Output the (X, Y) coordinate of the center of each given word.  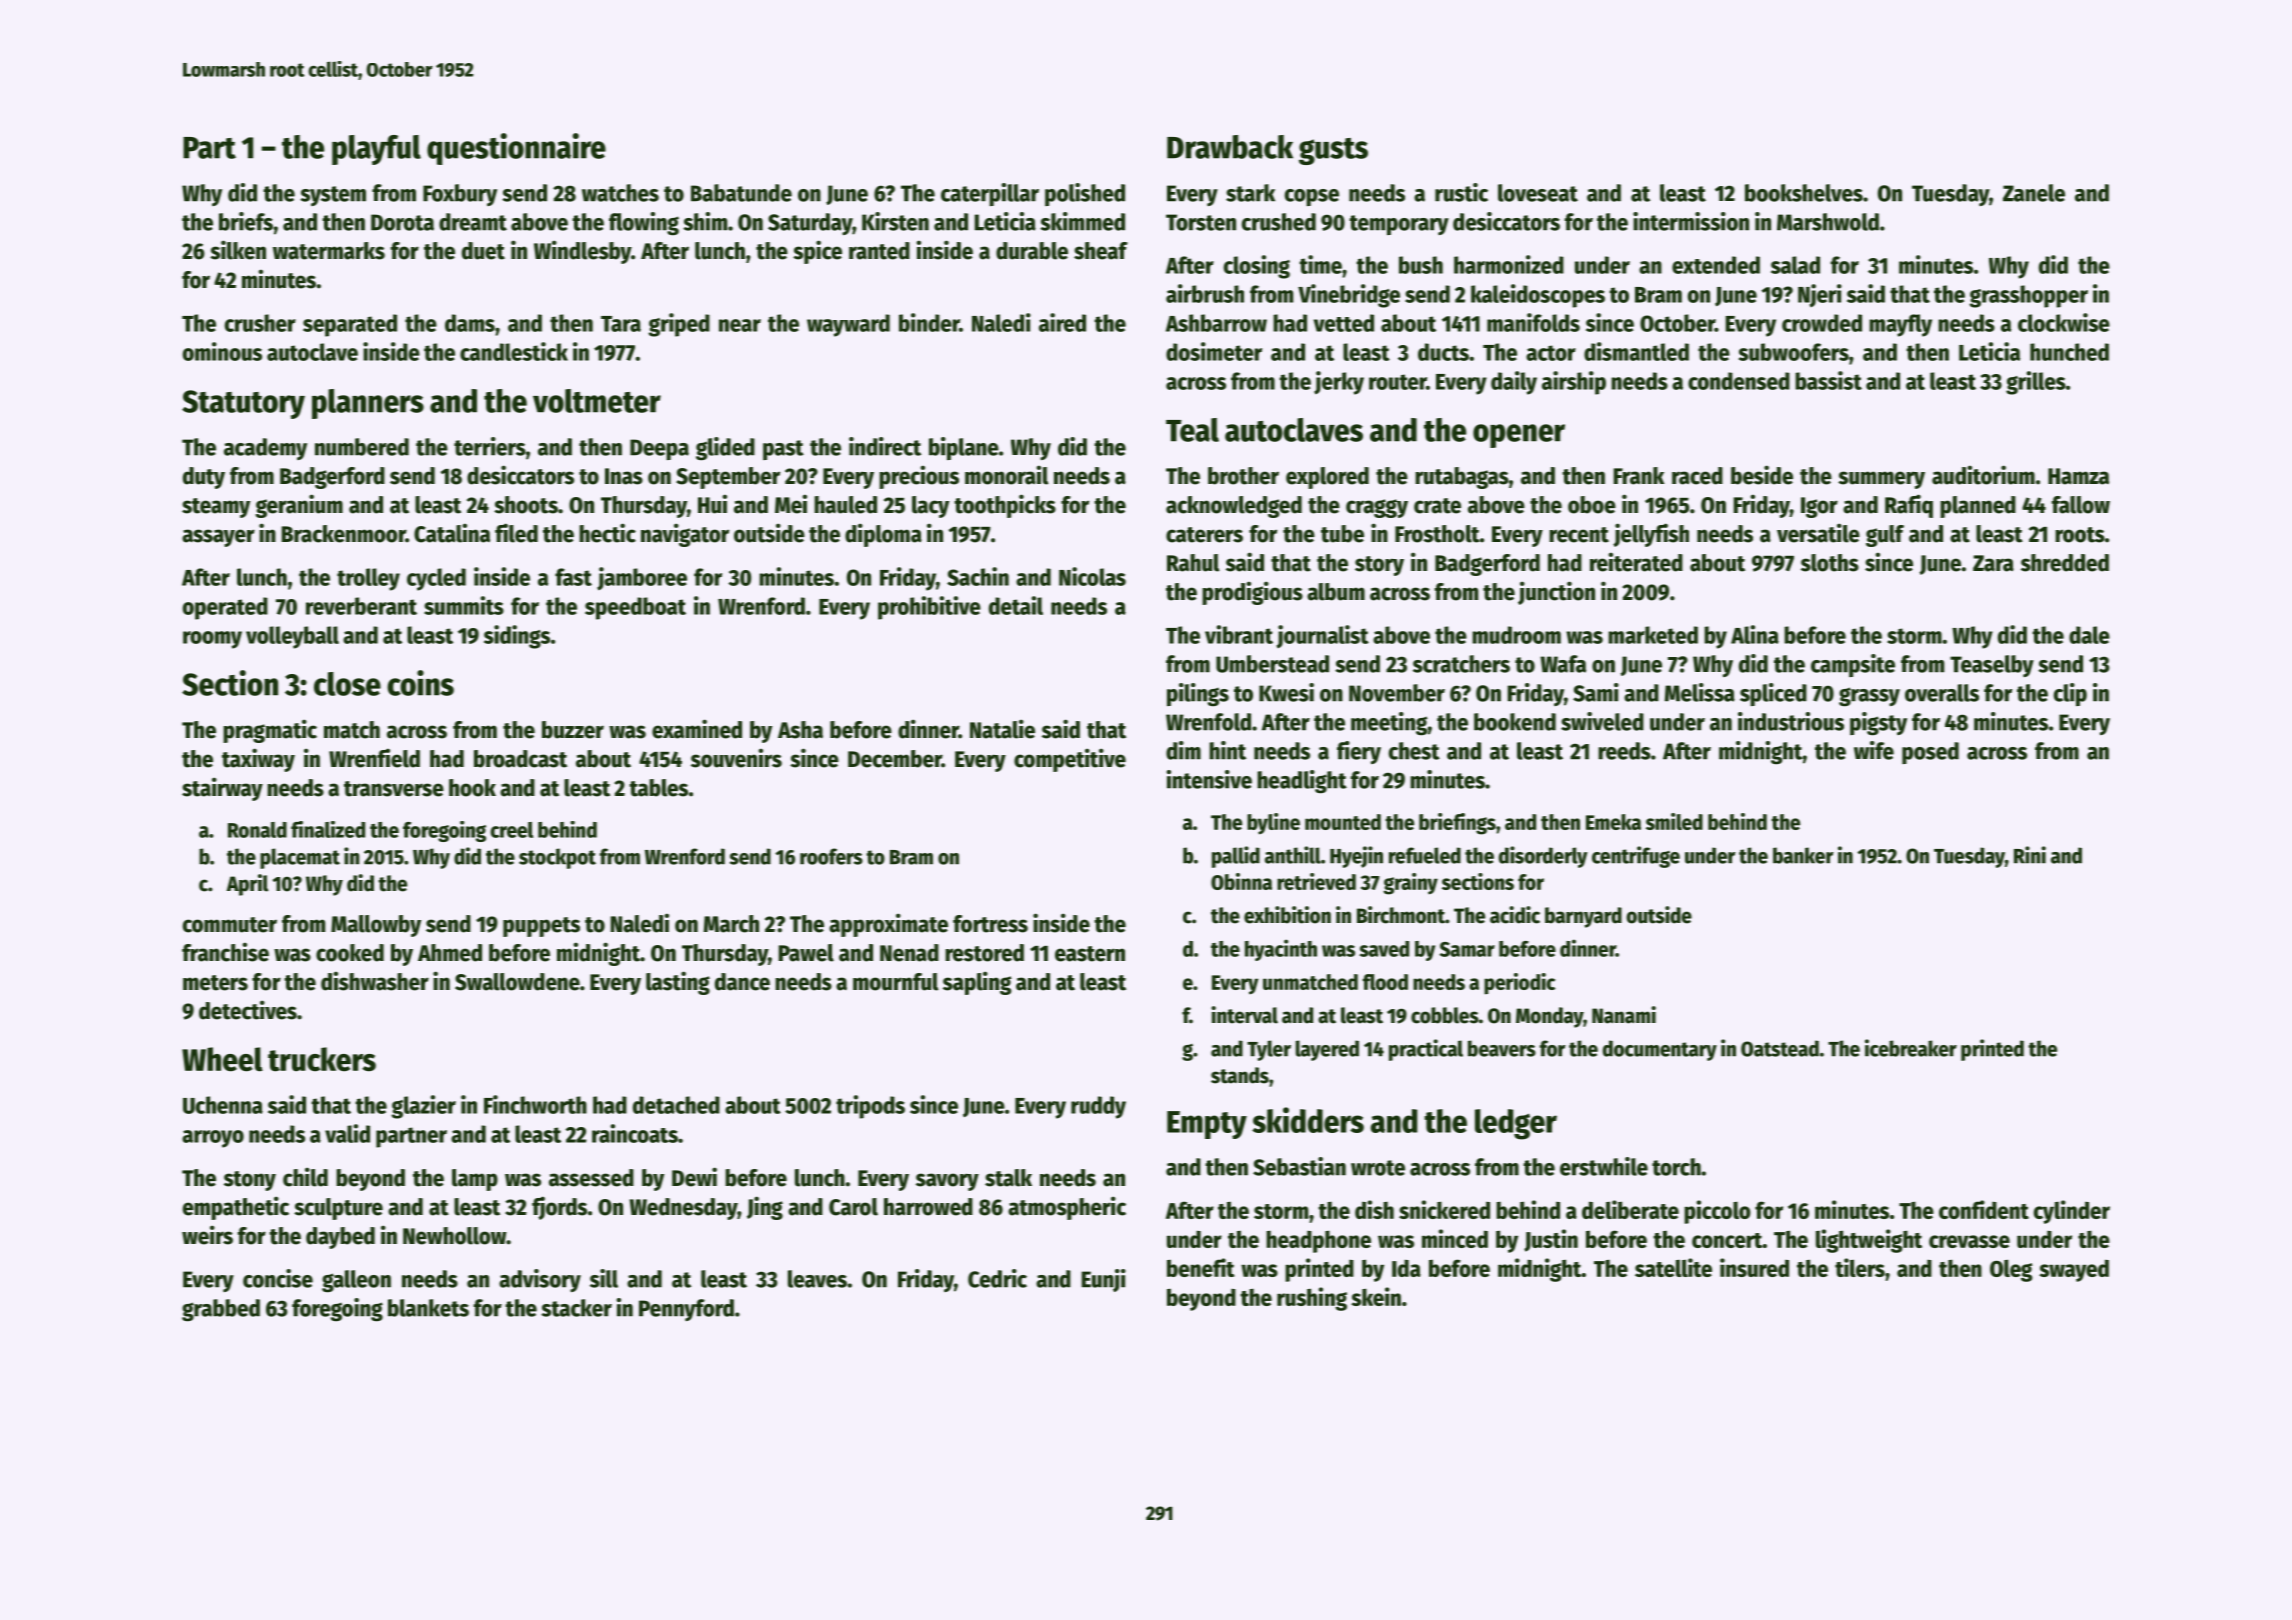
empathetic (236, 1208)
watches (620, 193)
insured (1754, 1267)
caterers (1204, 535)
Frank (1639, 476)
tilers (1860, 1267)
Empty (1207, 1125)
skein (1376, 1296)
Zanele (2034, 193)
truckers (322, 1059)
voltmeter (597, 401)
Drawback (1230, 147)
